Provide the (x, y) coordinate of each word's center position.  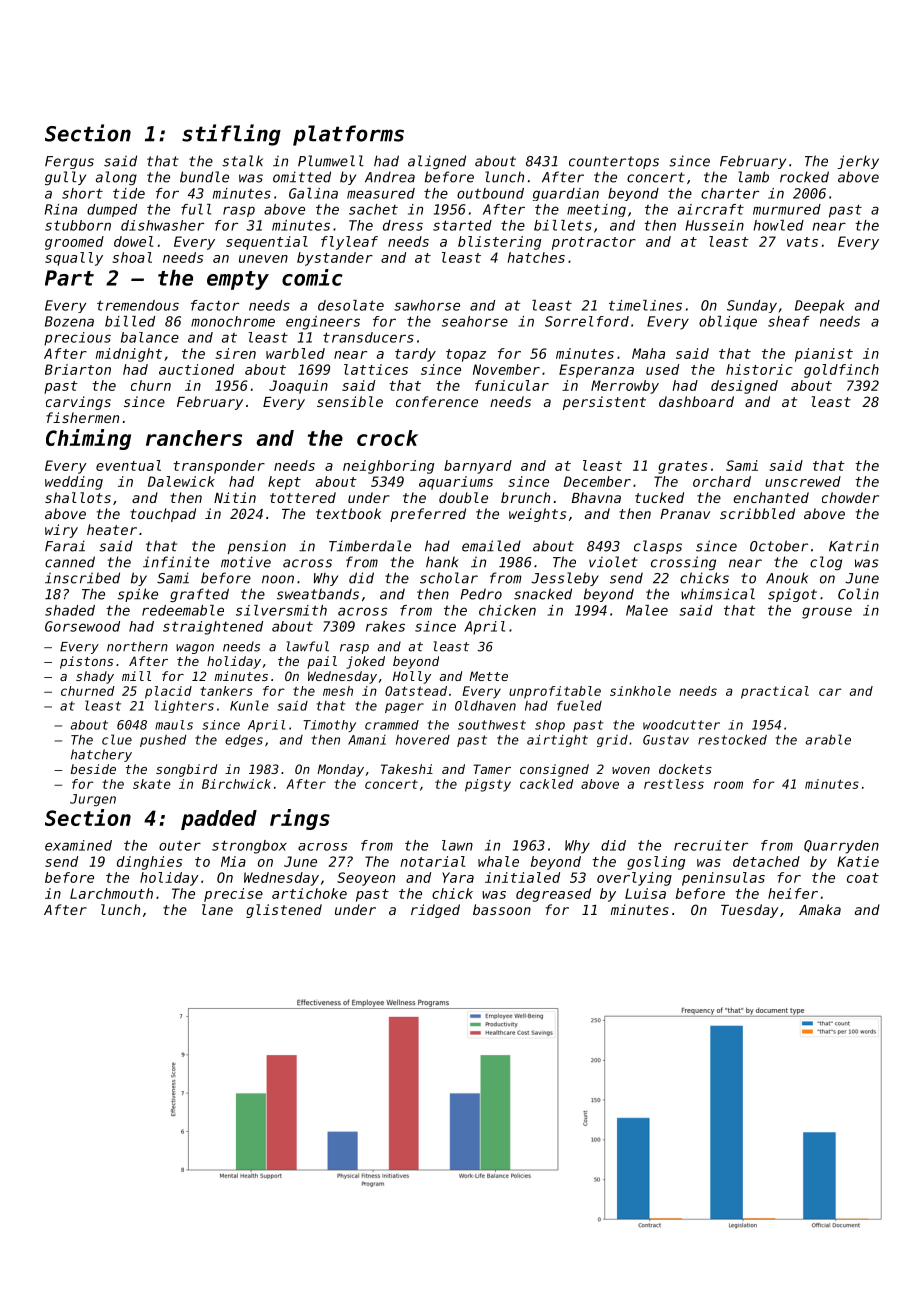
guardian (566, 194)
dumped (112, 210)
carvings (78, 403)
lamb (753, 177)
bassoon (502, 909)
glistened (284, 911)
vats (802, 242)
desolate (351, 305)
